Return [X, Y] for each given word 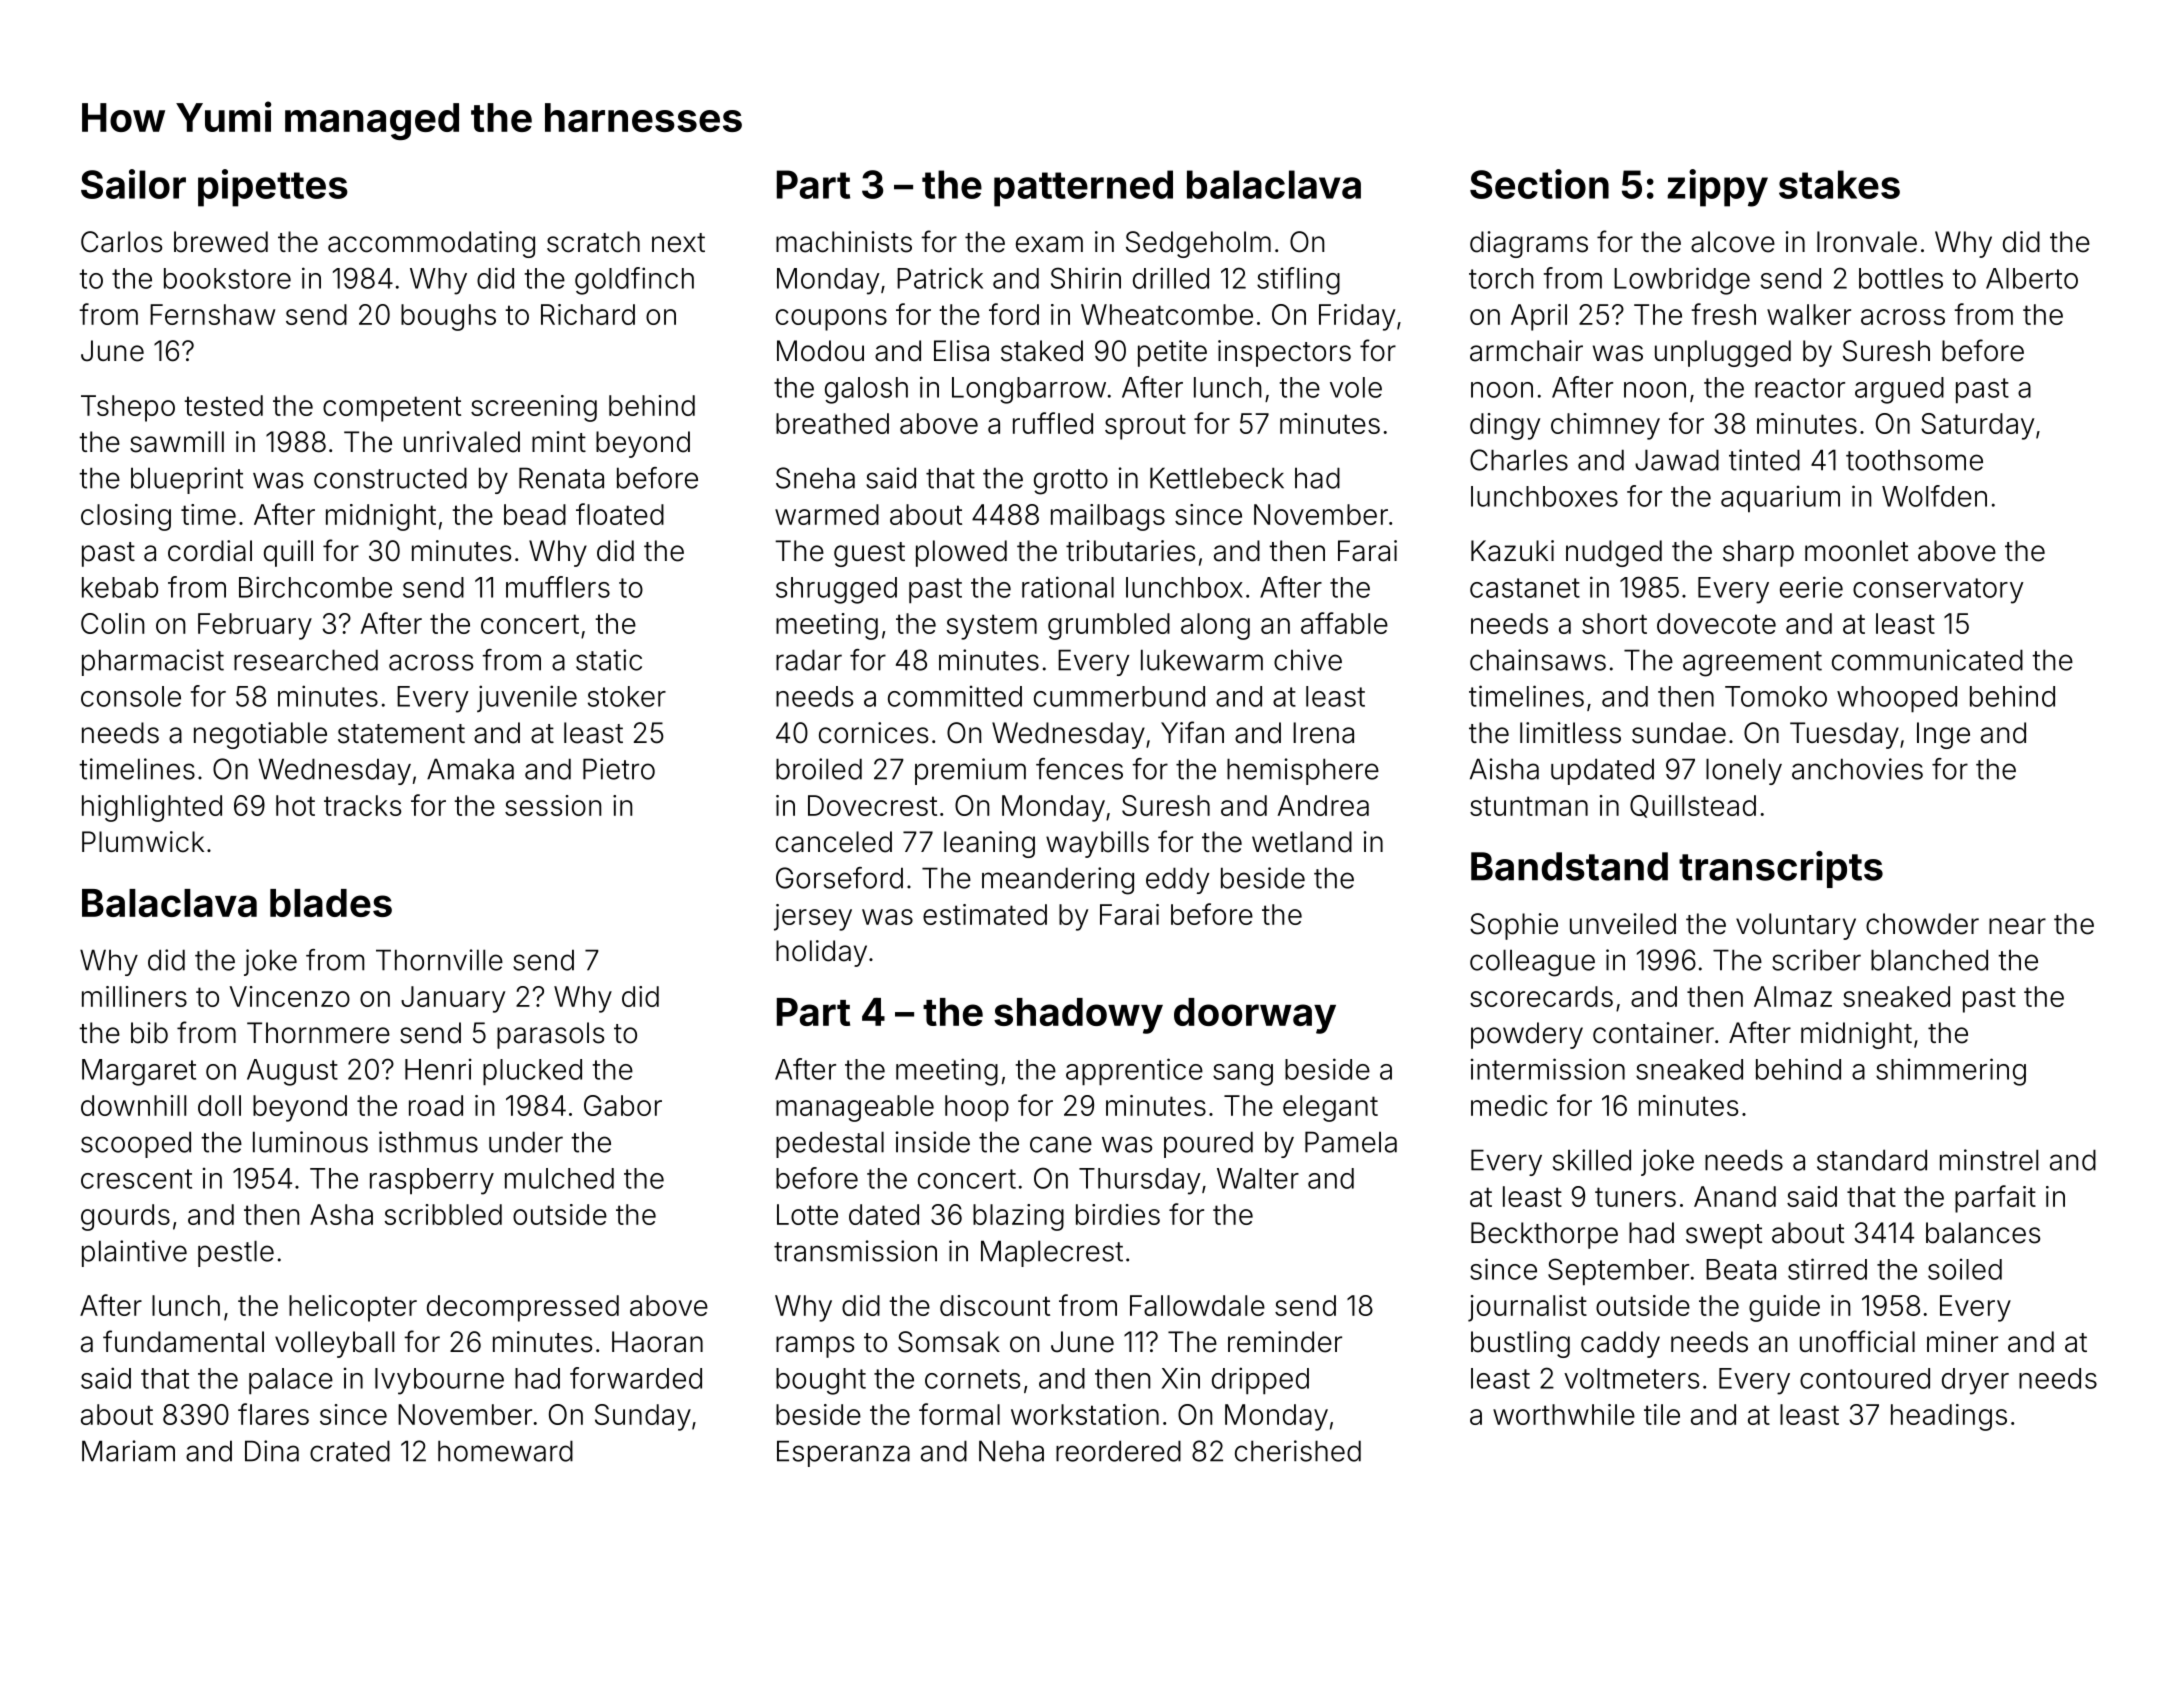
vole [1356, 387]
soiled [1965, 1269]
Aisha [1504, 769]
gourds [125, 1217]
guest [869, 554]
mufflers [558, 587]
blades [331, 903]
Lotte [807, 1214]
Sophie [1514, 926]
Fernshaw [212, 314]
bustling [1520, 1344]
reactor [1800, 388]
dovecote [1716, 623]
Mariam [128, 1451]
